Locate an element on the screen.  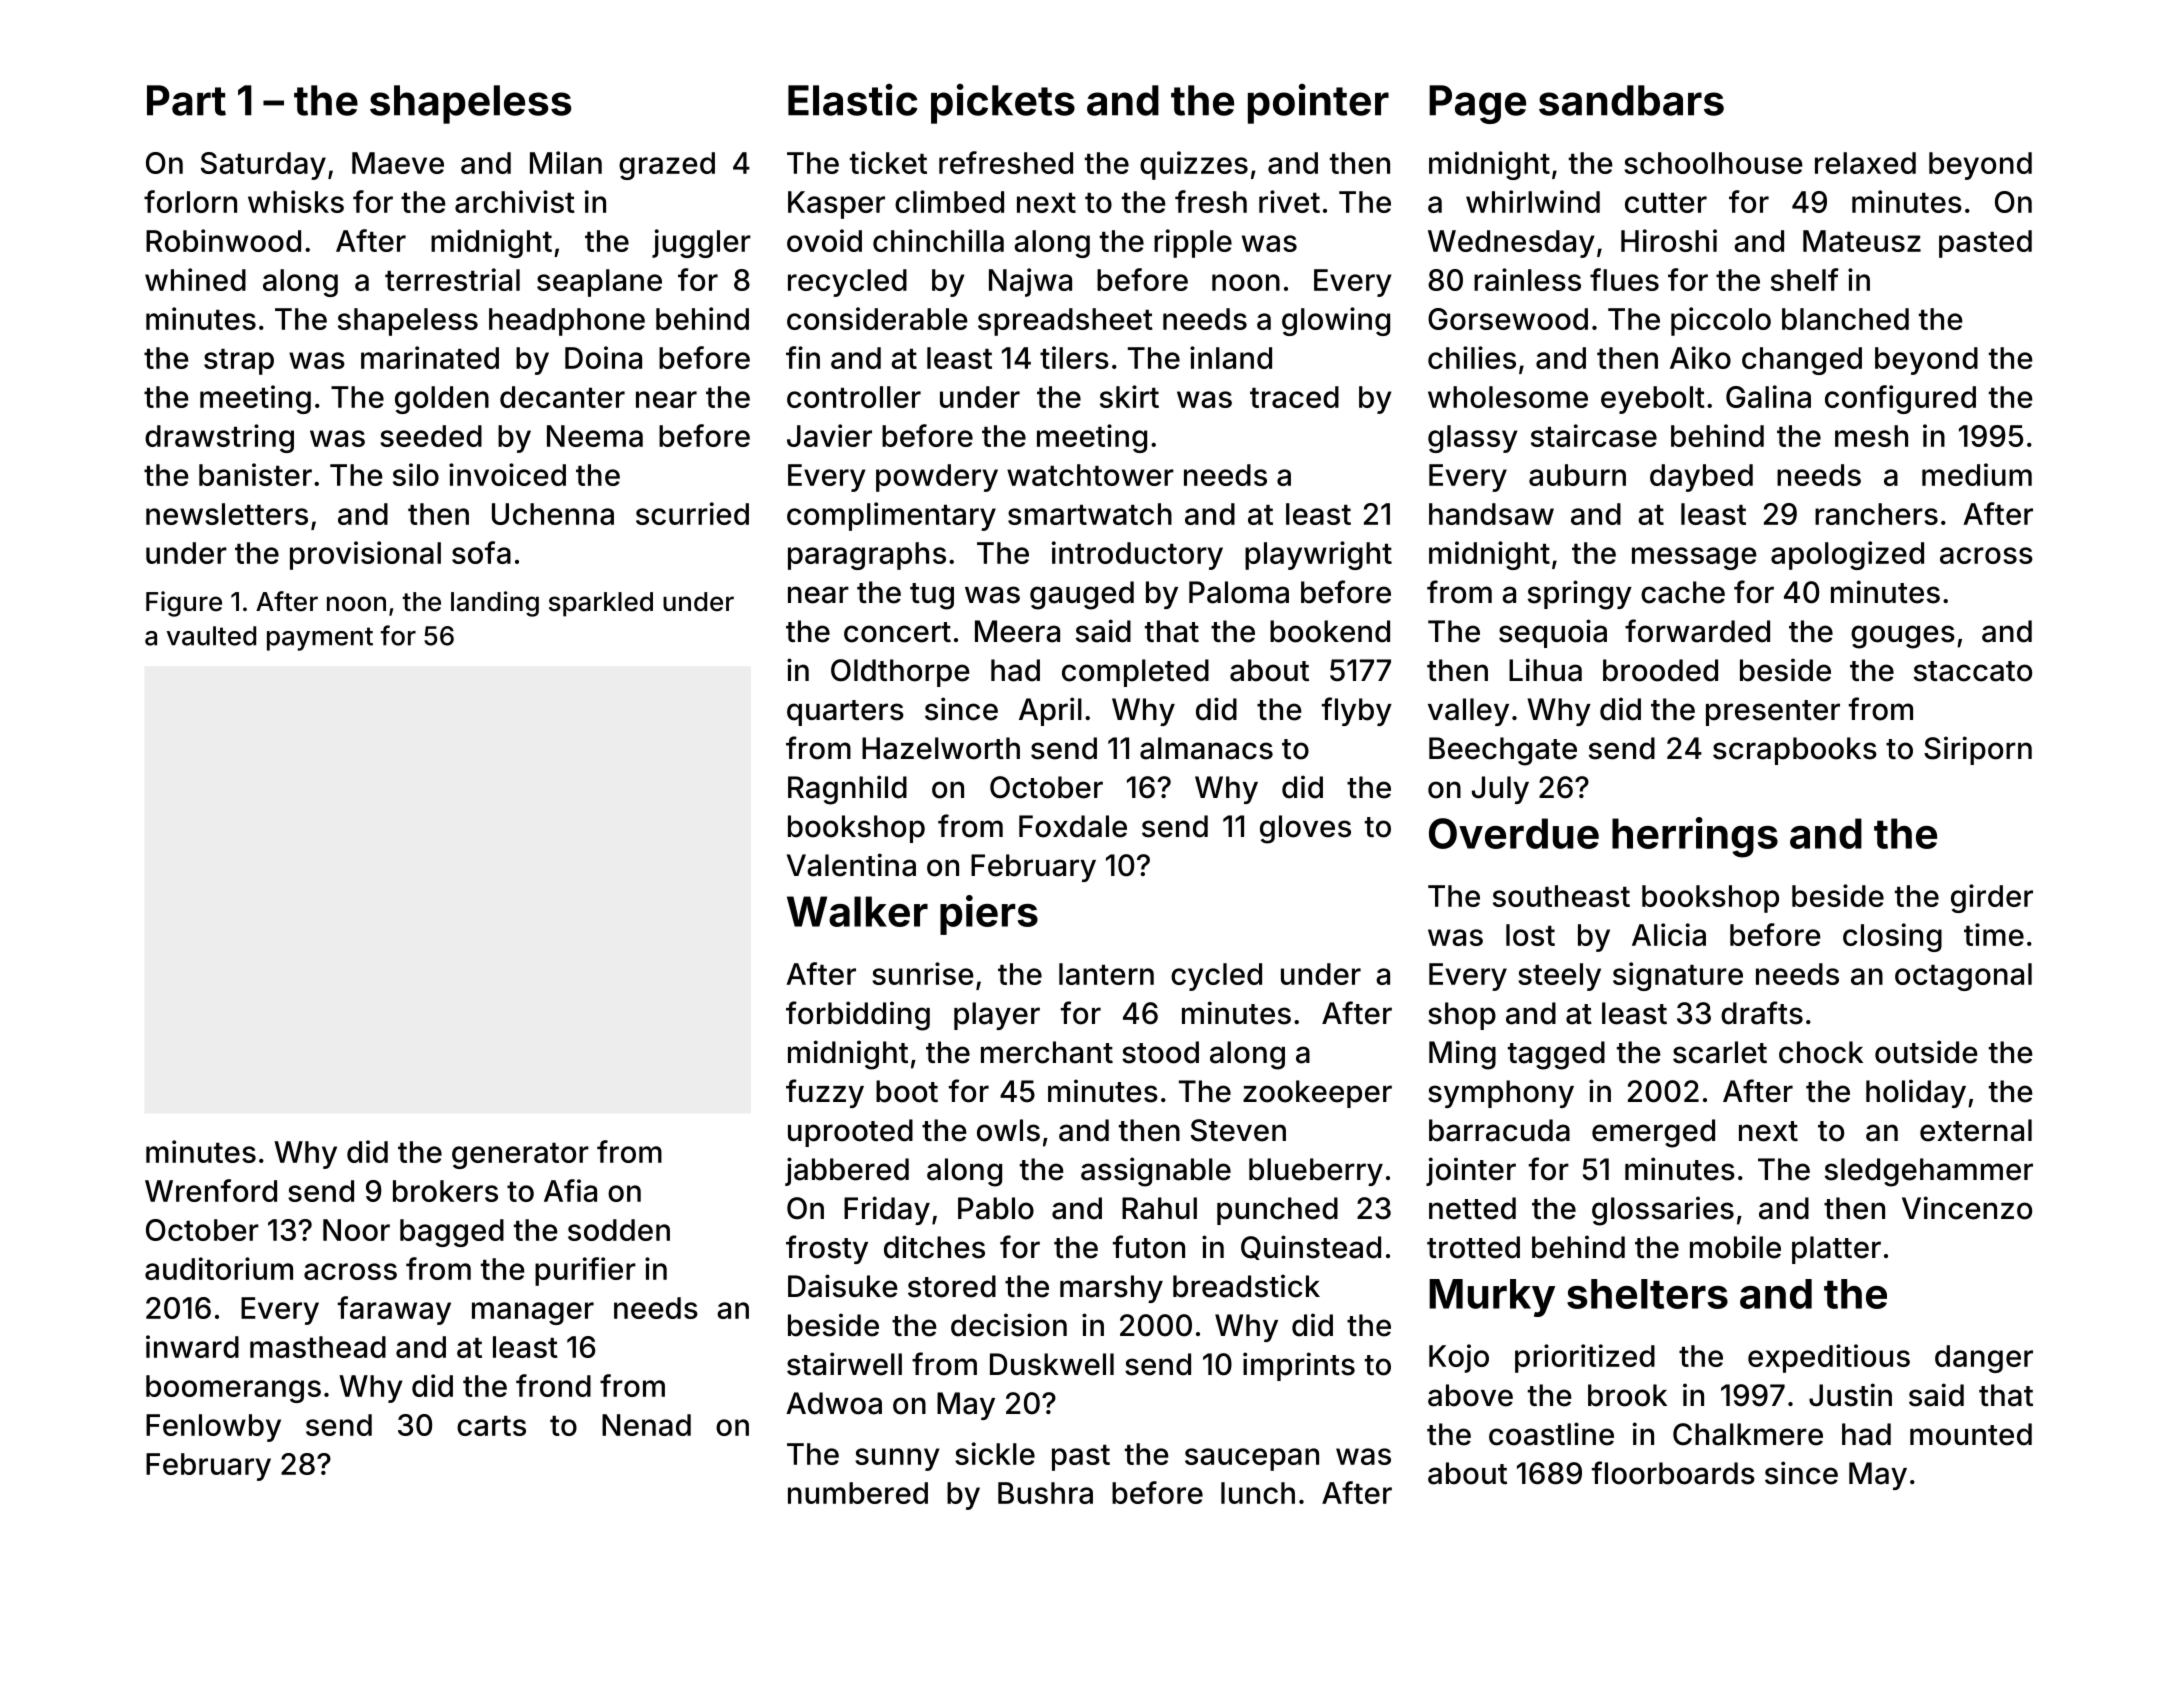
headphone is located at coordinates (567, 322).
